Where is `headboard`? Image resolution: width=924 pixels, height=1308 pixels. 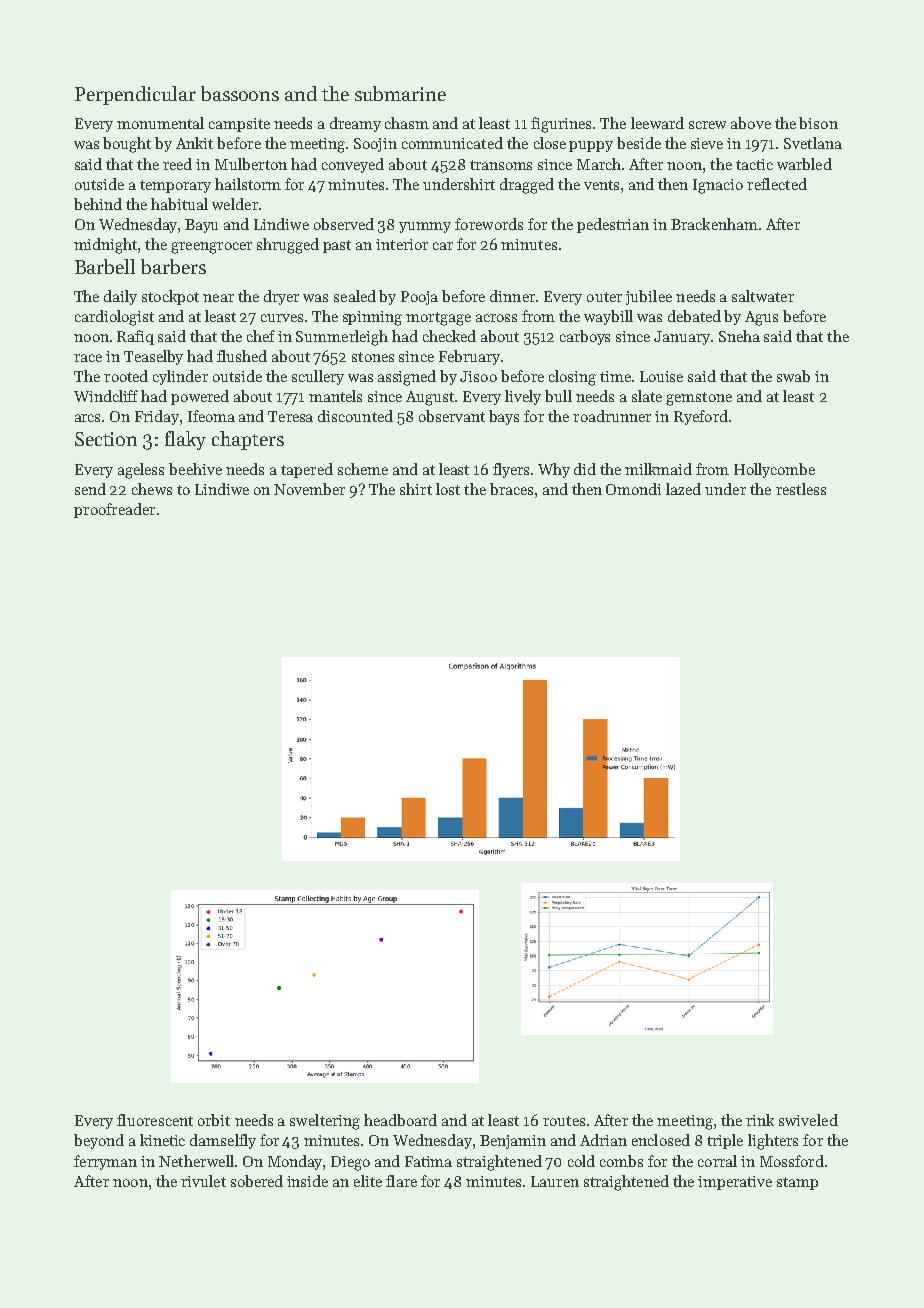
headboard is located at coordinates (400, 1120).
